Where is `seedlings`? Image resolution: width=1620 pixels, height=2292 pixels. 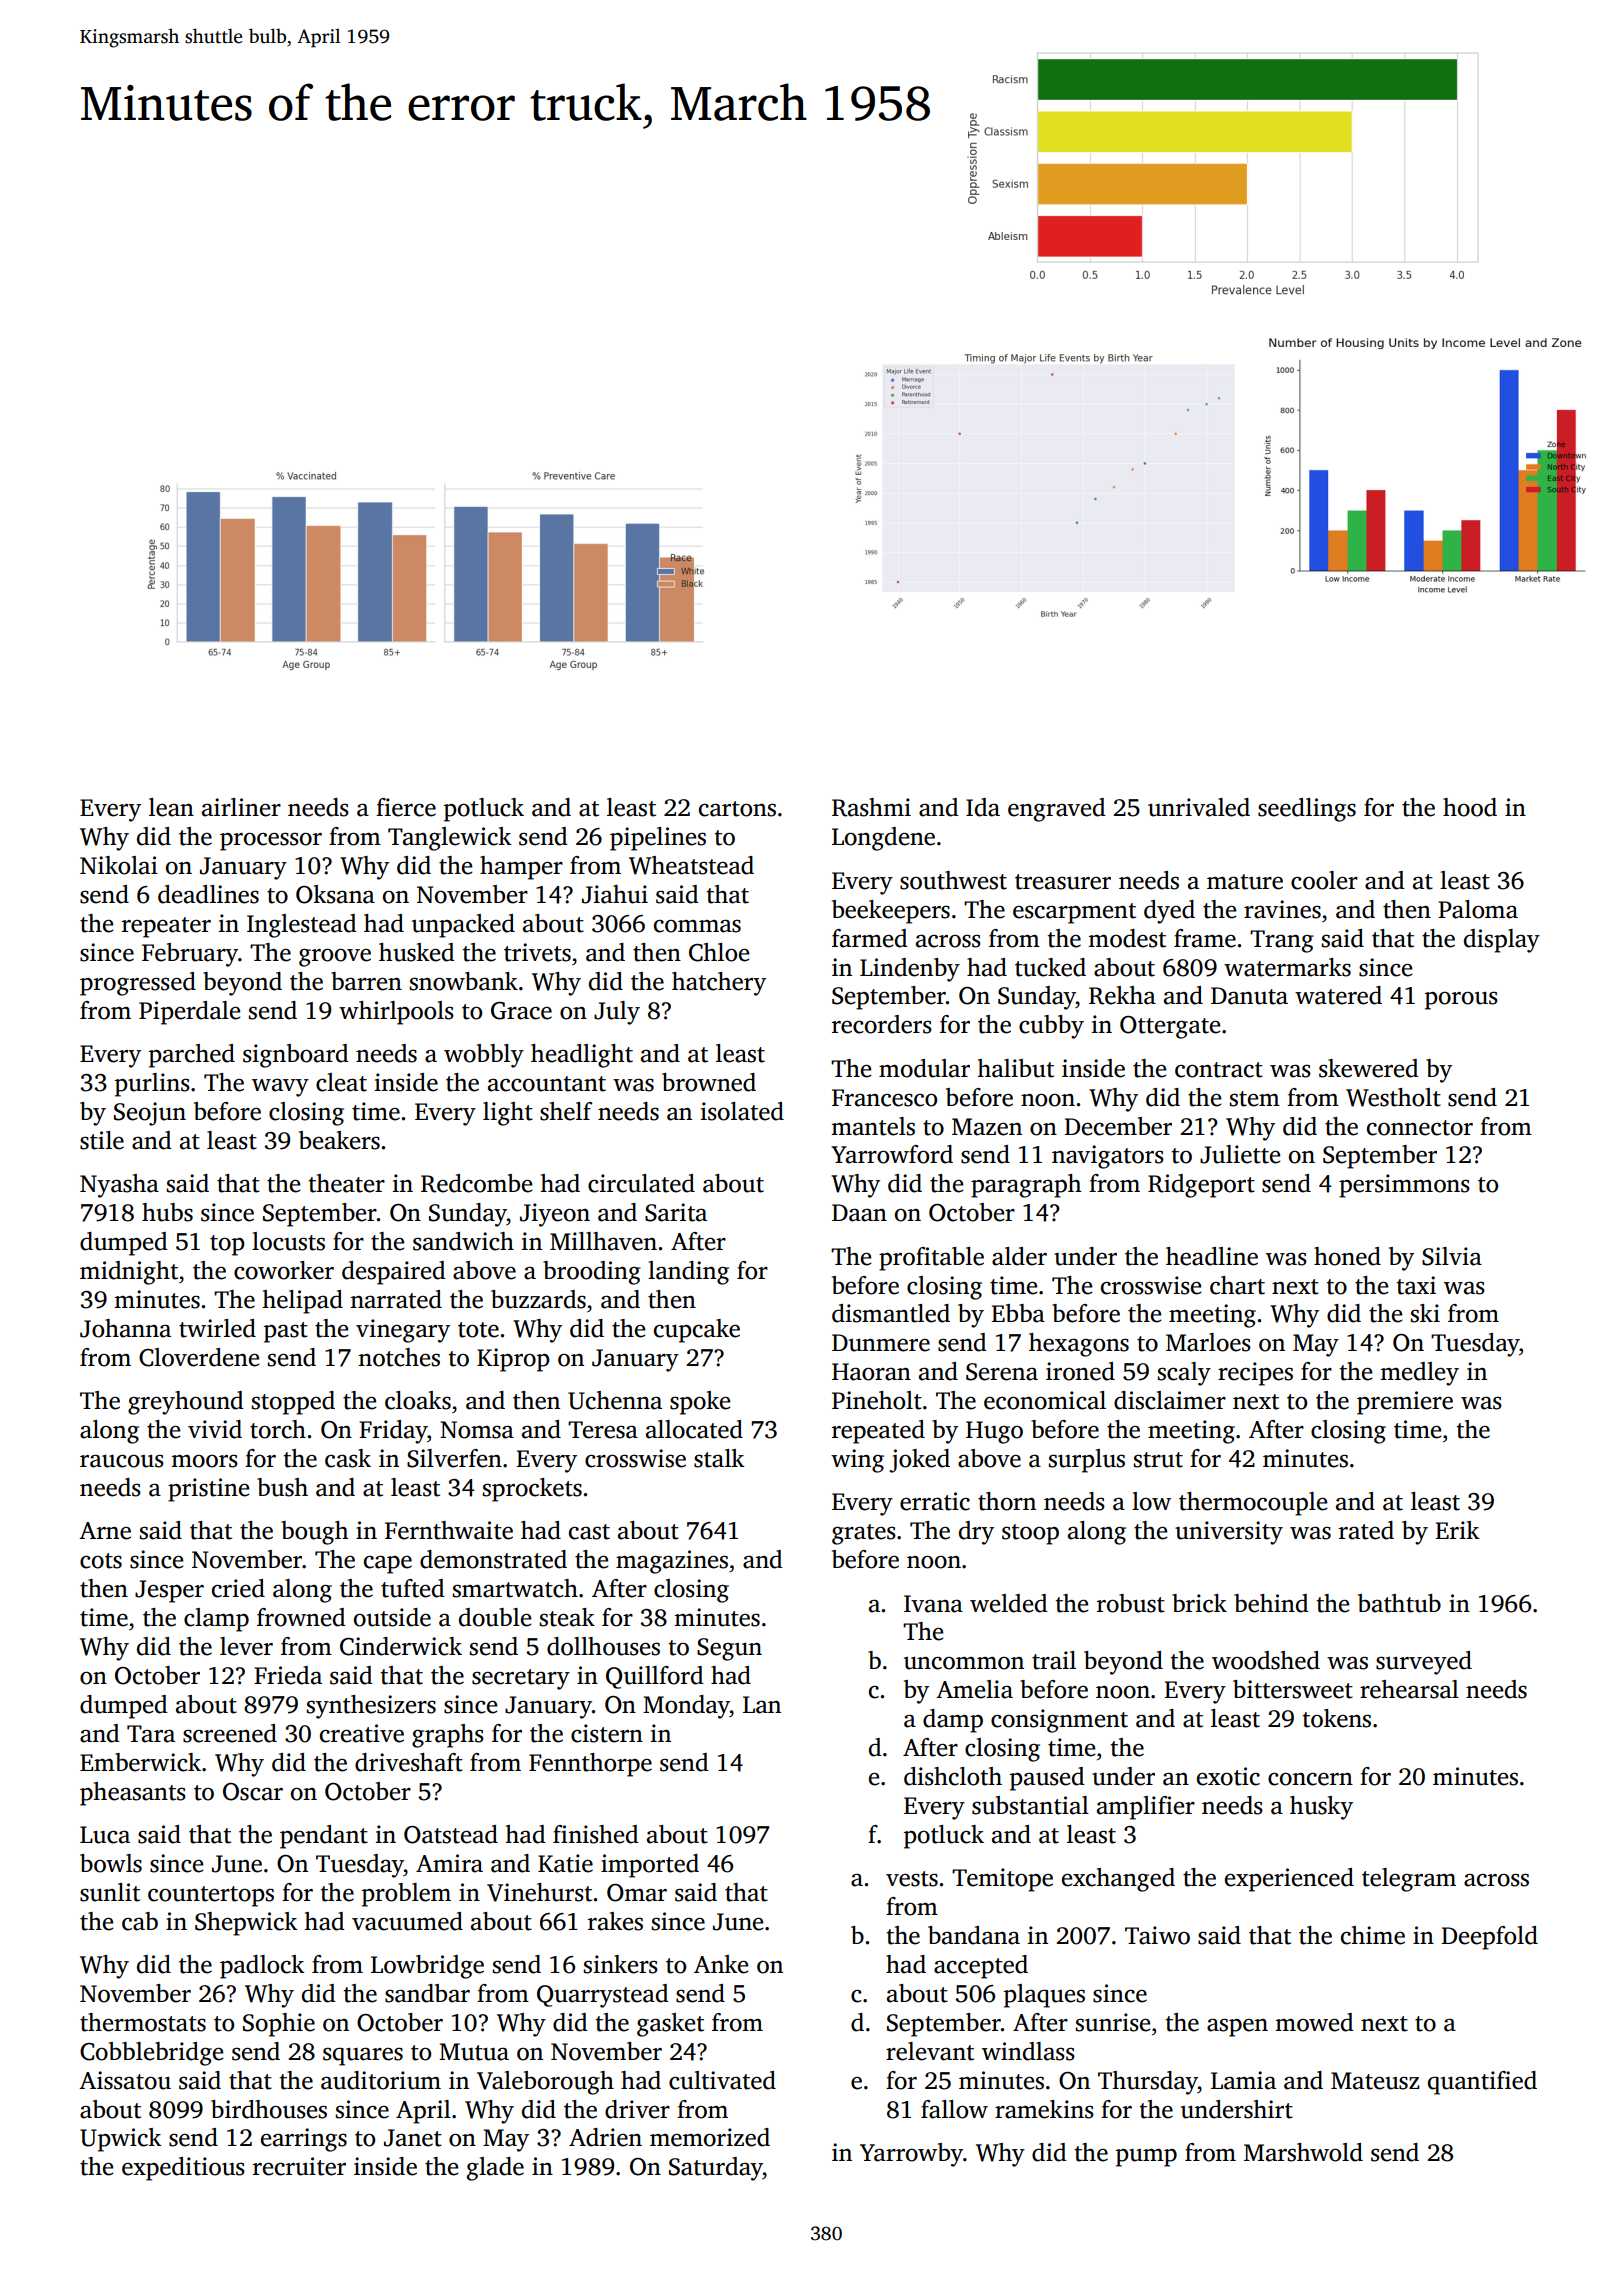
seedlings is located at coordinates (1307, 810).
